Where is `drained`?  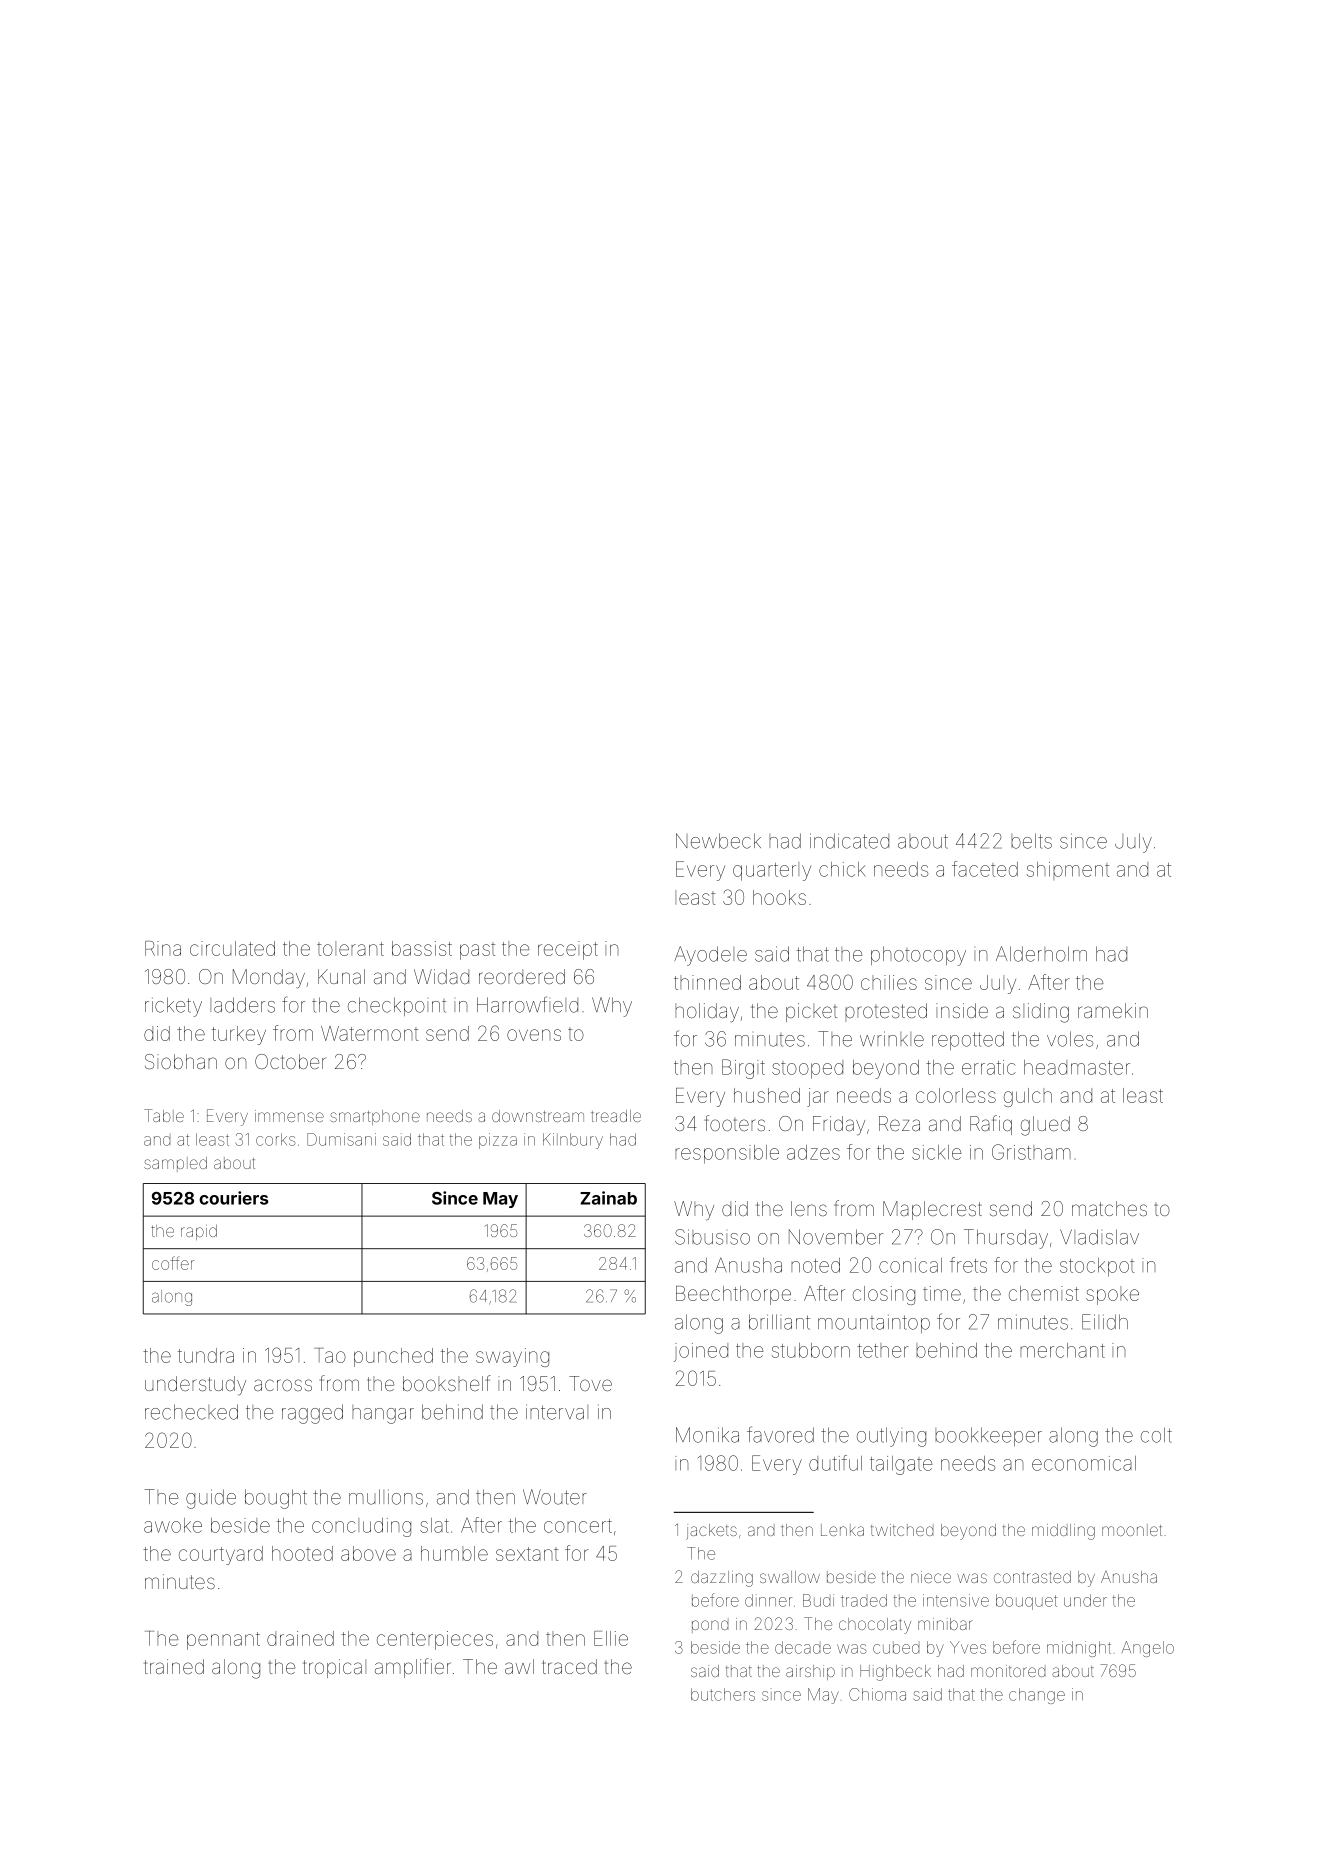
drained is located at coordinates (300, 1638).
